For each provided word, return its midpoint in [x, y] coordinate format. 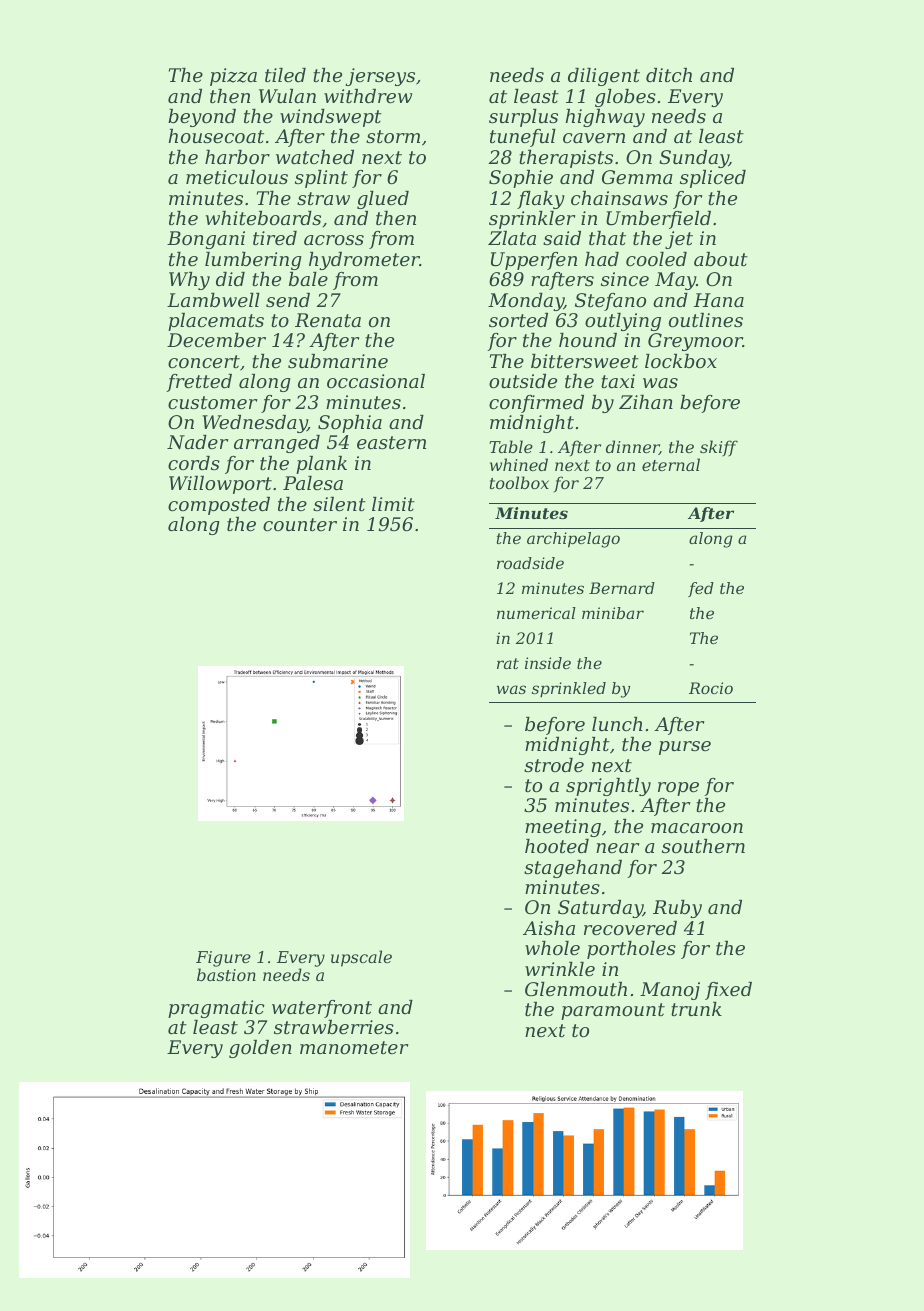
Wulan [287, 96]
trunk [696, 1009]
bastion [226, 974]
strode [554, 765]
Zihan [646, 402]
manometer [354, 1047]
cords [194, 463]
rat [508, 663]
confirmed [536, 404]
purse [685, 748]
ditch [669, 75]
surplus [523, 118]
